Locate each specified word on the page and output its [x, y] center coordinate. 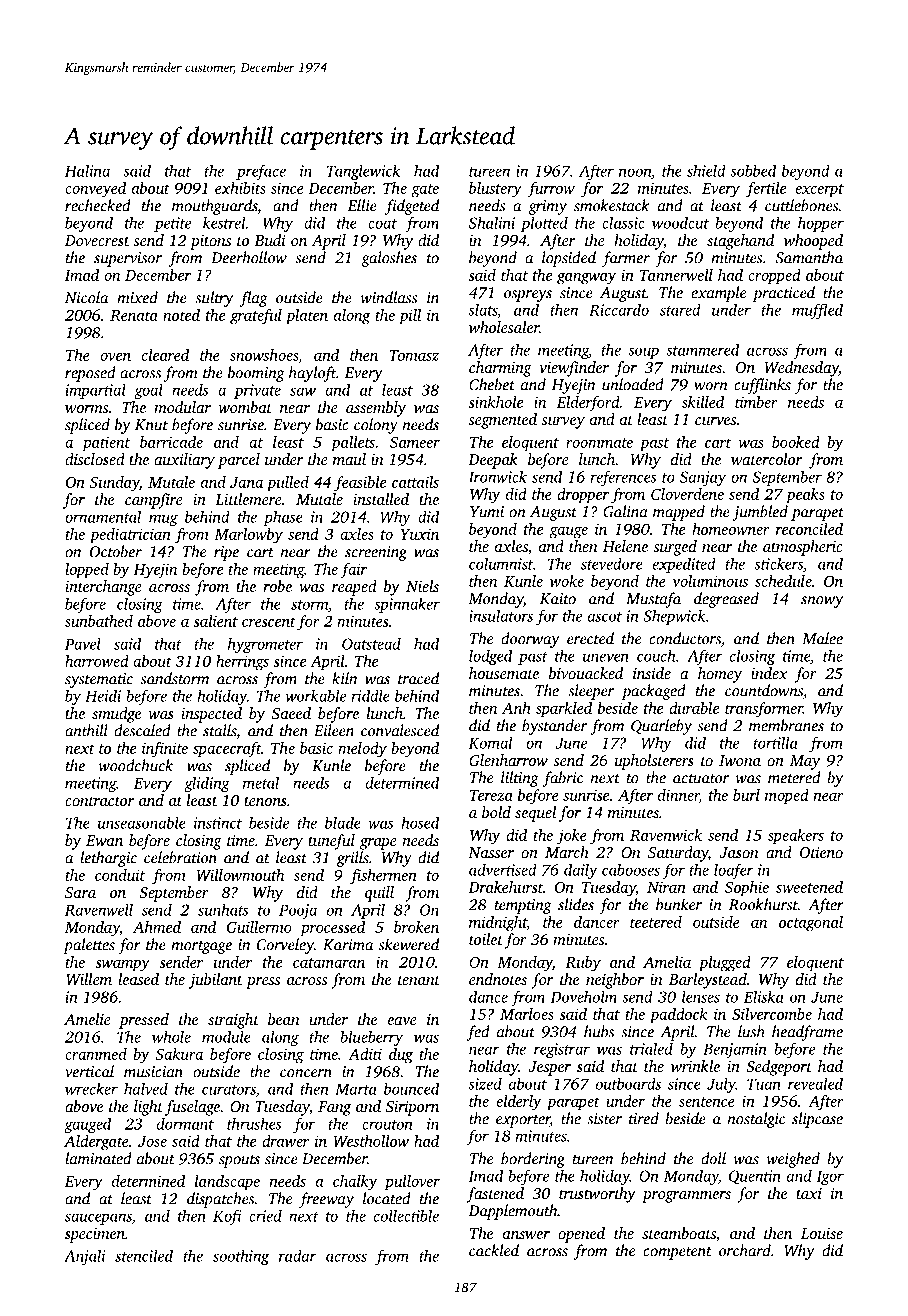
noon [635, 172]
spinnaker [407, 605]
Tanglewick [363, 172]
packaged [654, 692]
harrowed [97, 661]
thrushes [254, 1123]
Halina [87, 170]
